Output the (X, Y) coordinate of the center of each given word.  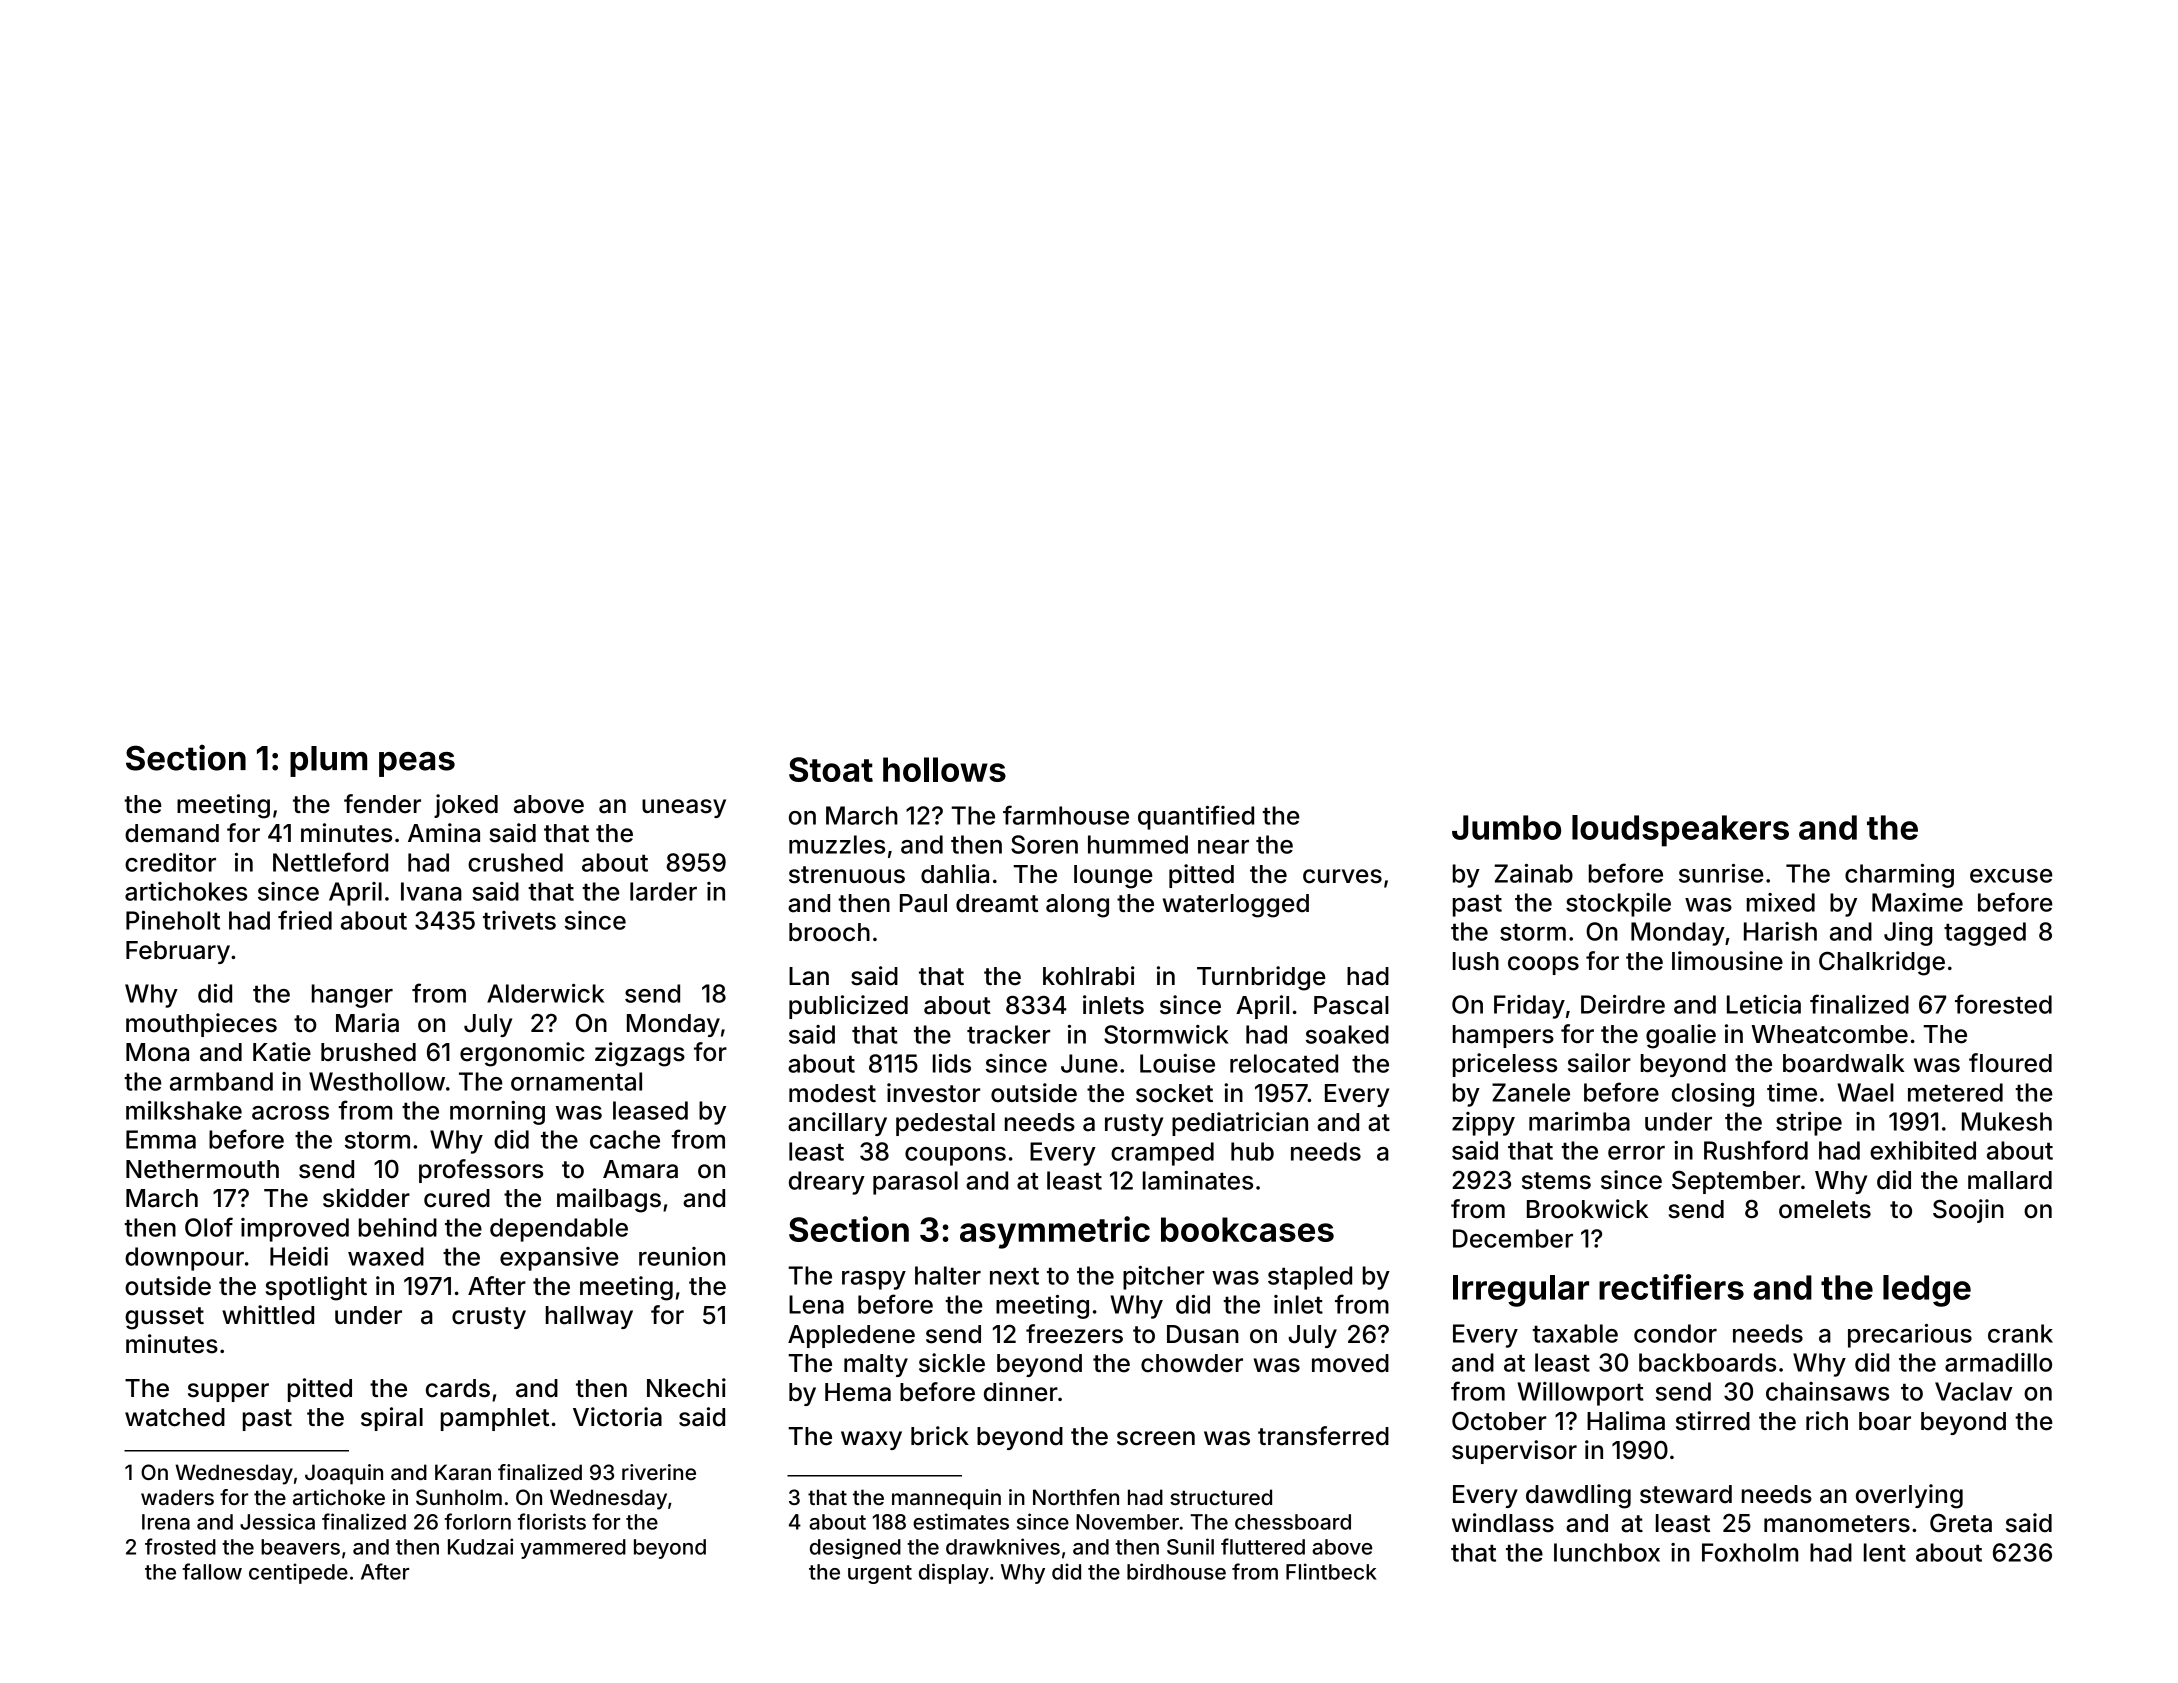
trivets (519, 920)
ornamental (576, 1081)
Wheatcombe (1829, 1034)
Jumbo (1506, 827)
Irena (166, 1522)
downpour (184, 1259)
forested (2003, 1004)
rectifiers (1671, 1287)
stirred (1713, 1421)
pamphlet (495, 1419)
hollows (944, 769)
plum (328, 761)
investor (933, 1093)
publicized (848, 1007)
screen (1156, 1438)
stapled (1310, 1278)
